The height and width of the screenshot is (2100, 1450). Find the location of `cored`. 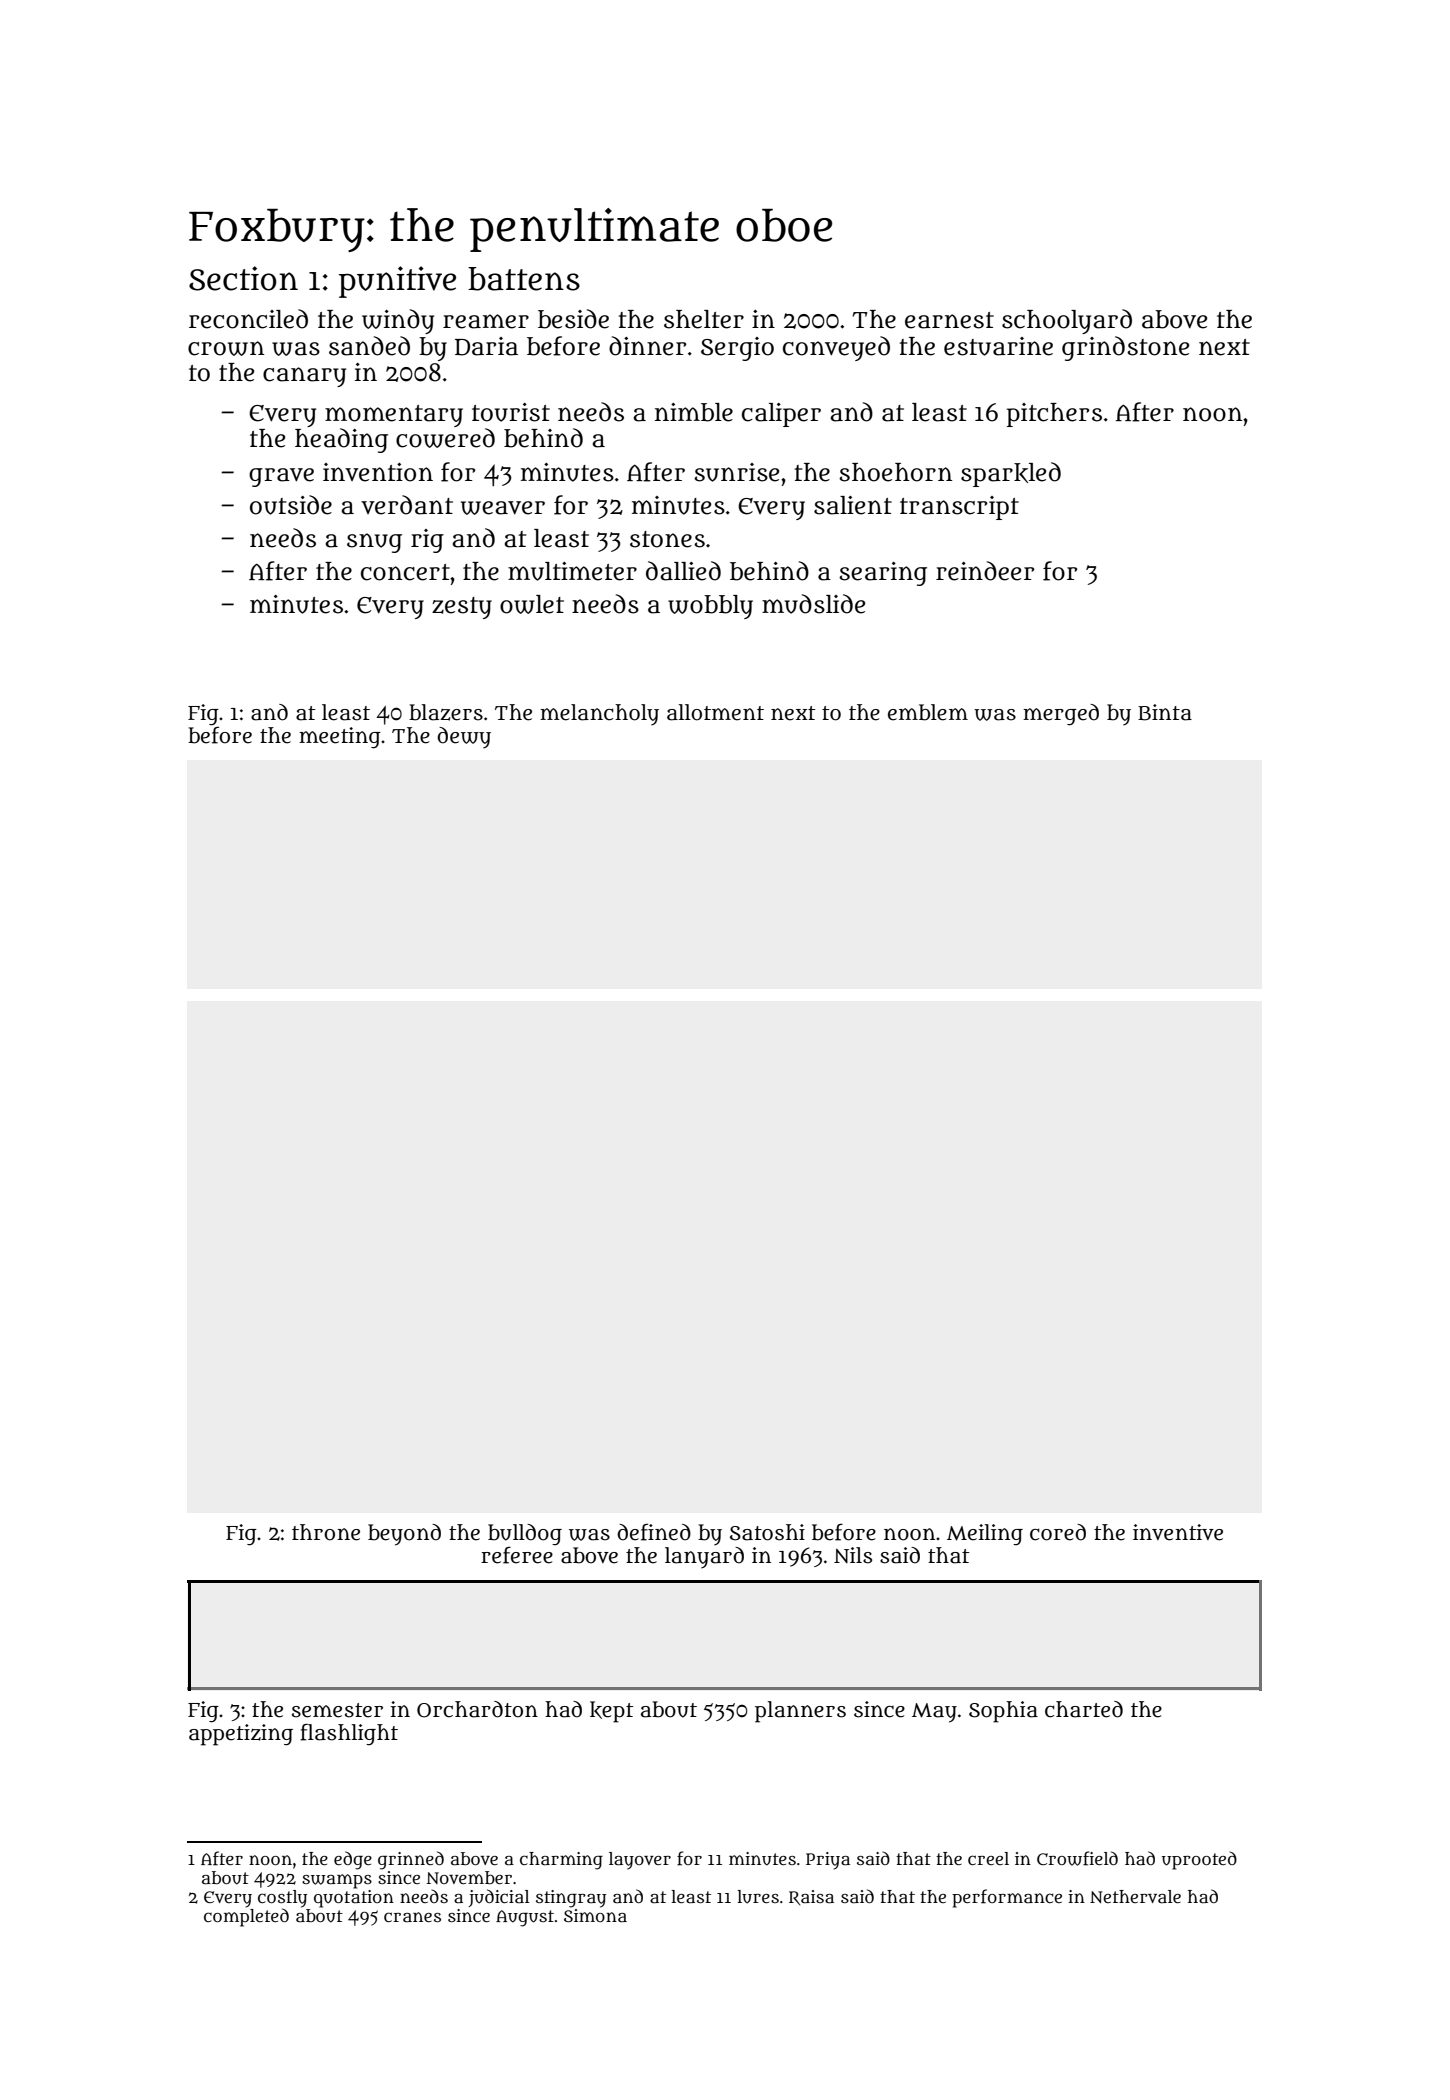

cored is located at coordinates (1058, 1532).
